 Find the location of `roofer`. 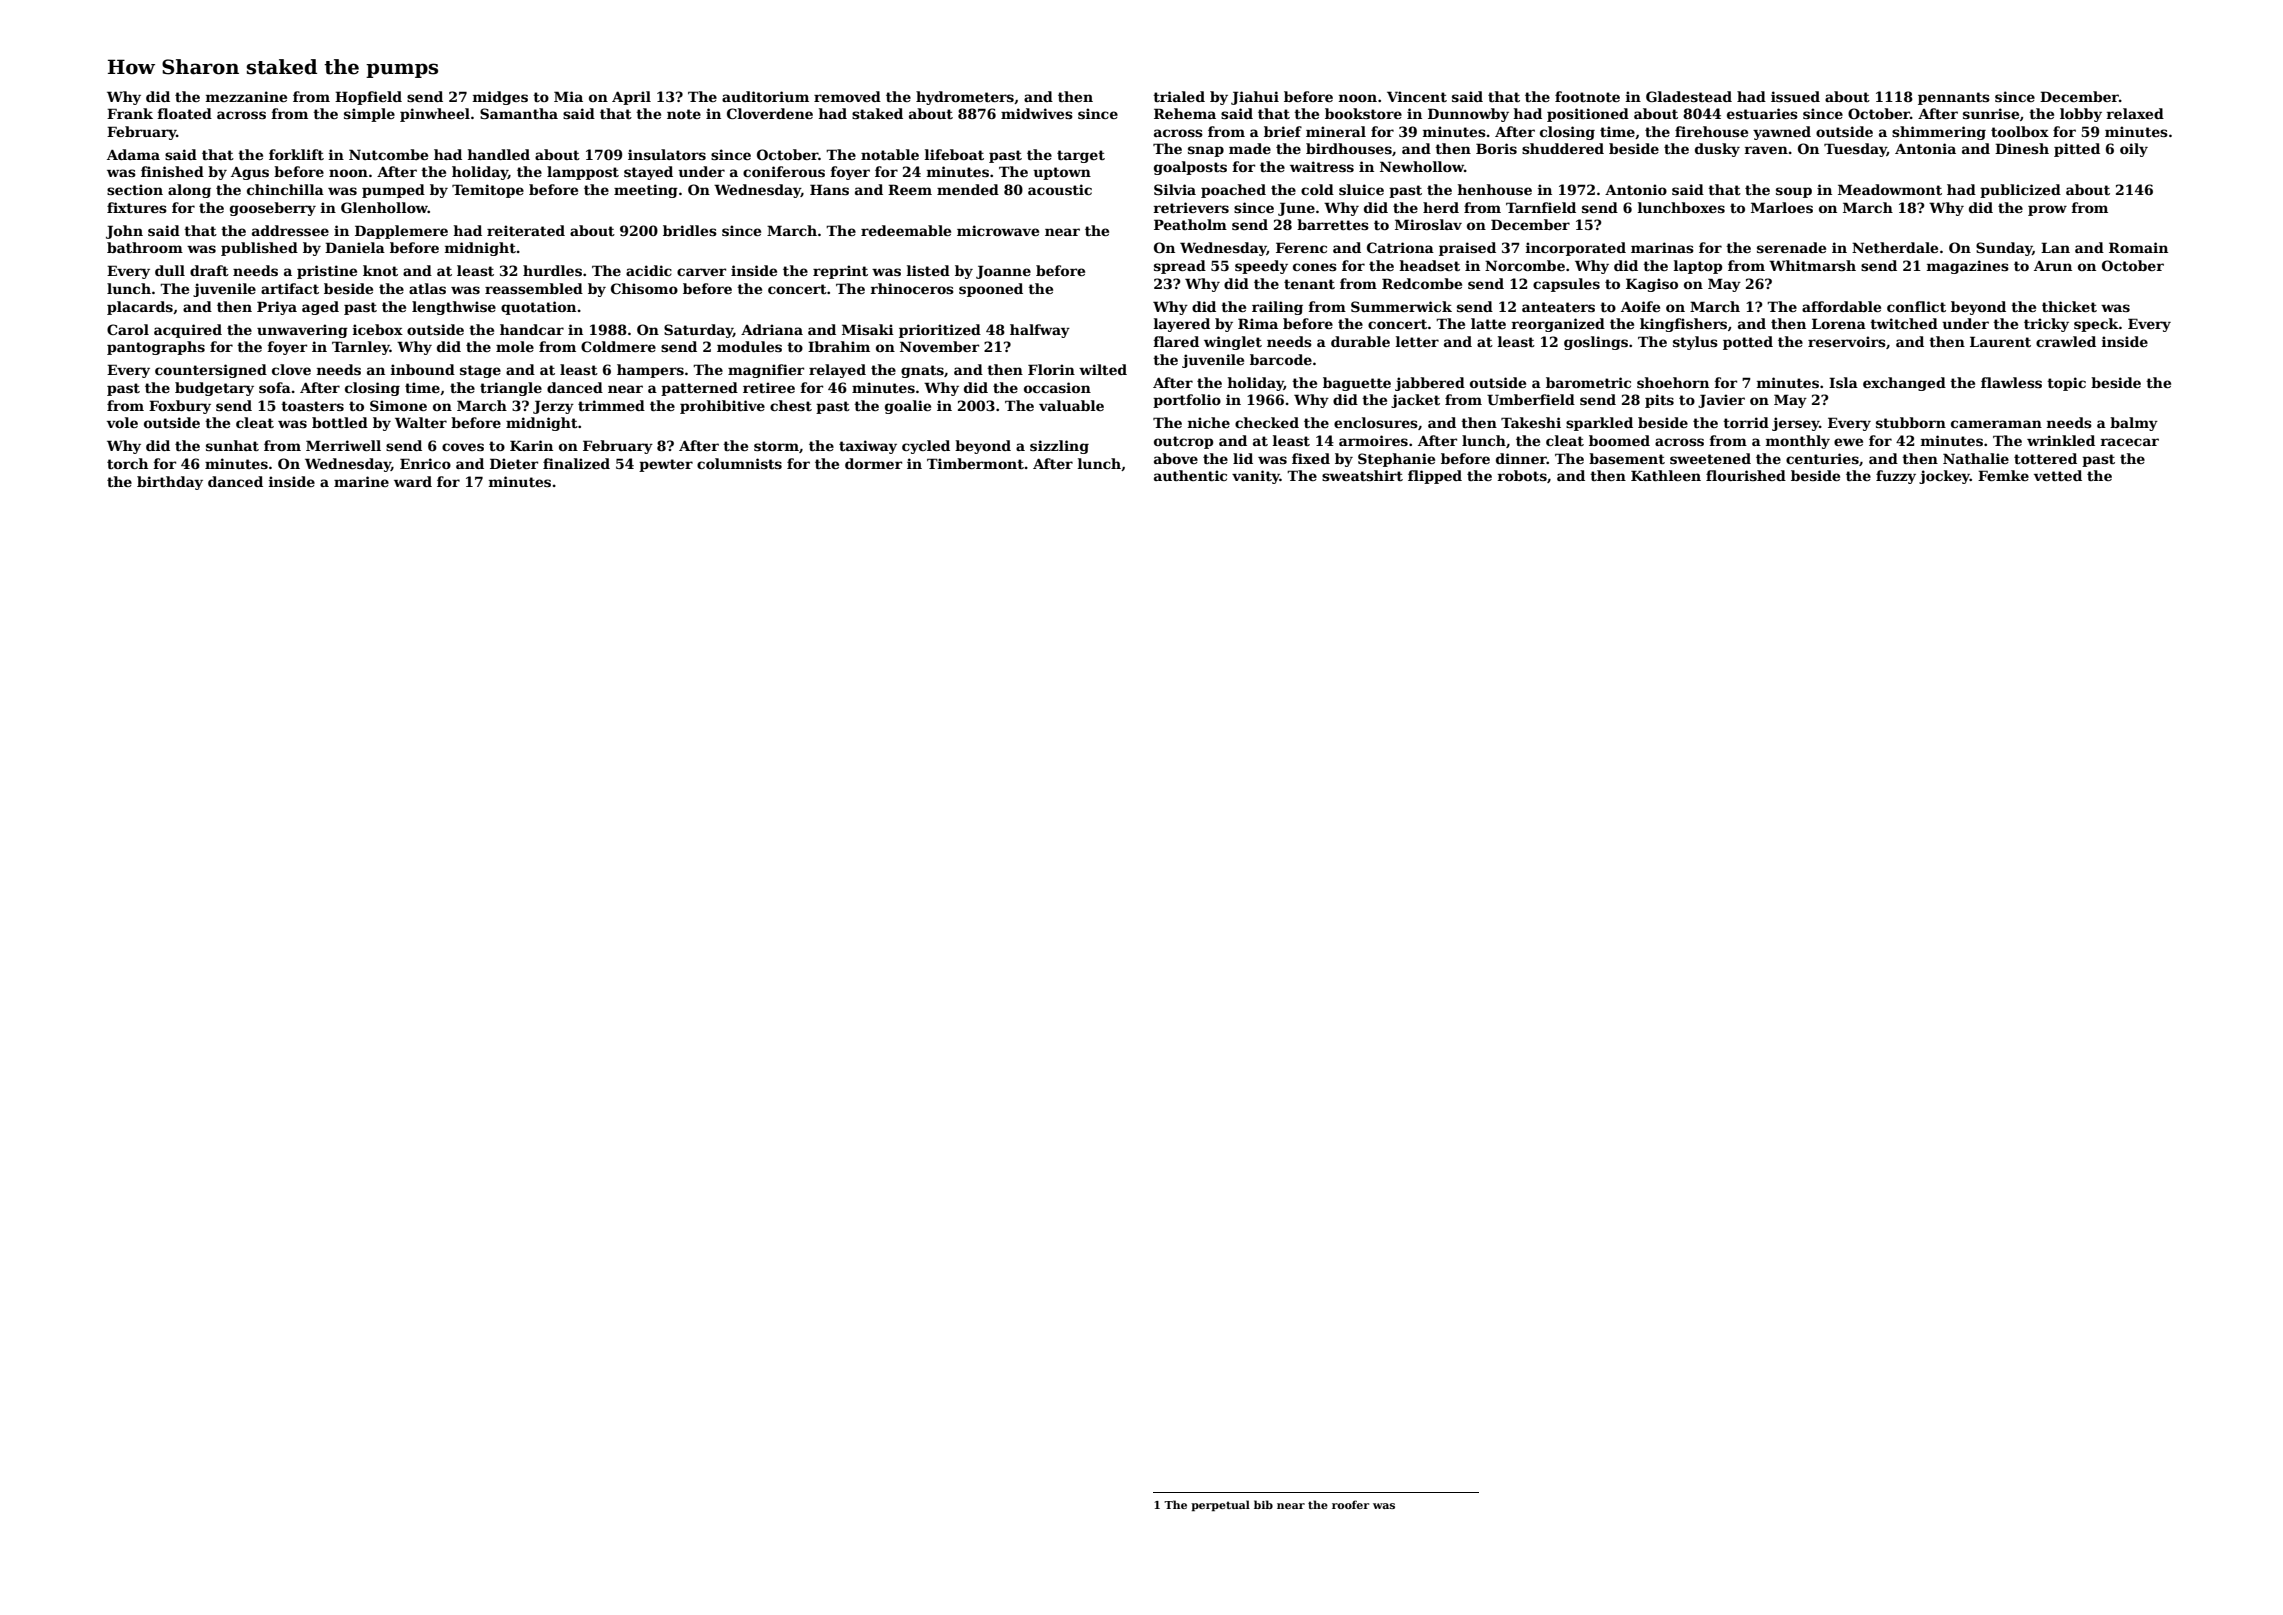

roofer is located at coordinates (1350, 1504).
